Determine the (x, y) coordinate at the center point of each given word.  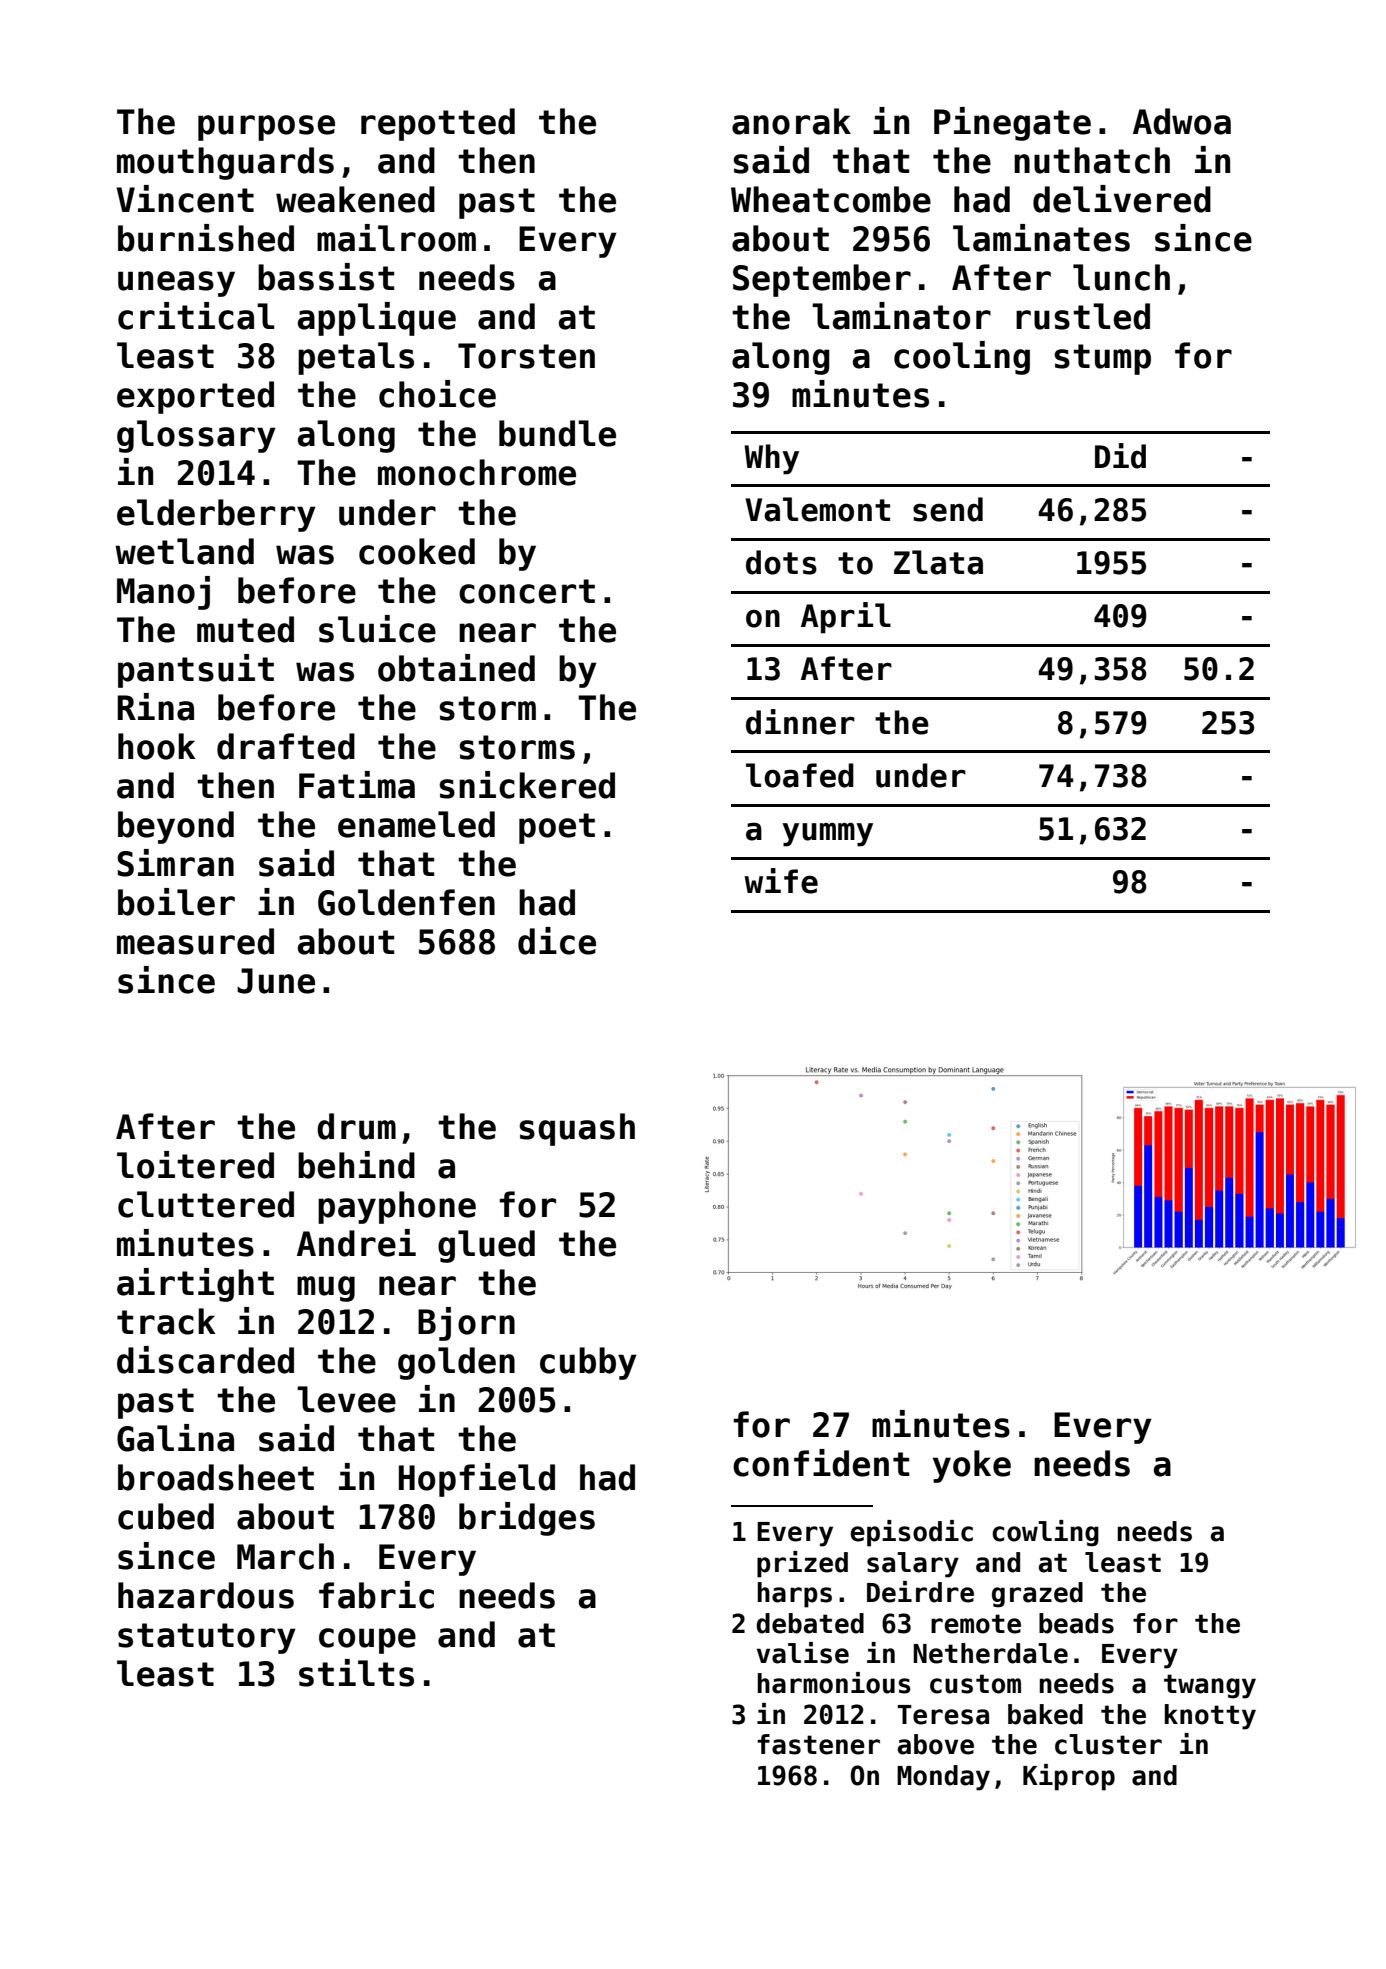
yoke (972, 1466)
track (166, 1321)
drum (356, 1126)
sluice (377, 629)
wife (781, 881)
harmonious (834, 1683)
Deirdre (920, 1592)
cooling (962, 358)
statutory (207, 1638)
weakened (355, 199)
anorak (791, 121)
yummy (827, 835)
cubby (588, 1363)
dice (557, 941)
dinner (800, 722)
